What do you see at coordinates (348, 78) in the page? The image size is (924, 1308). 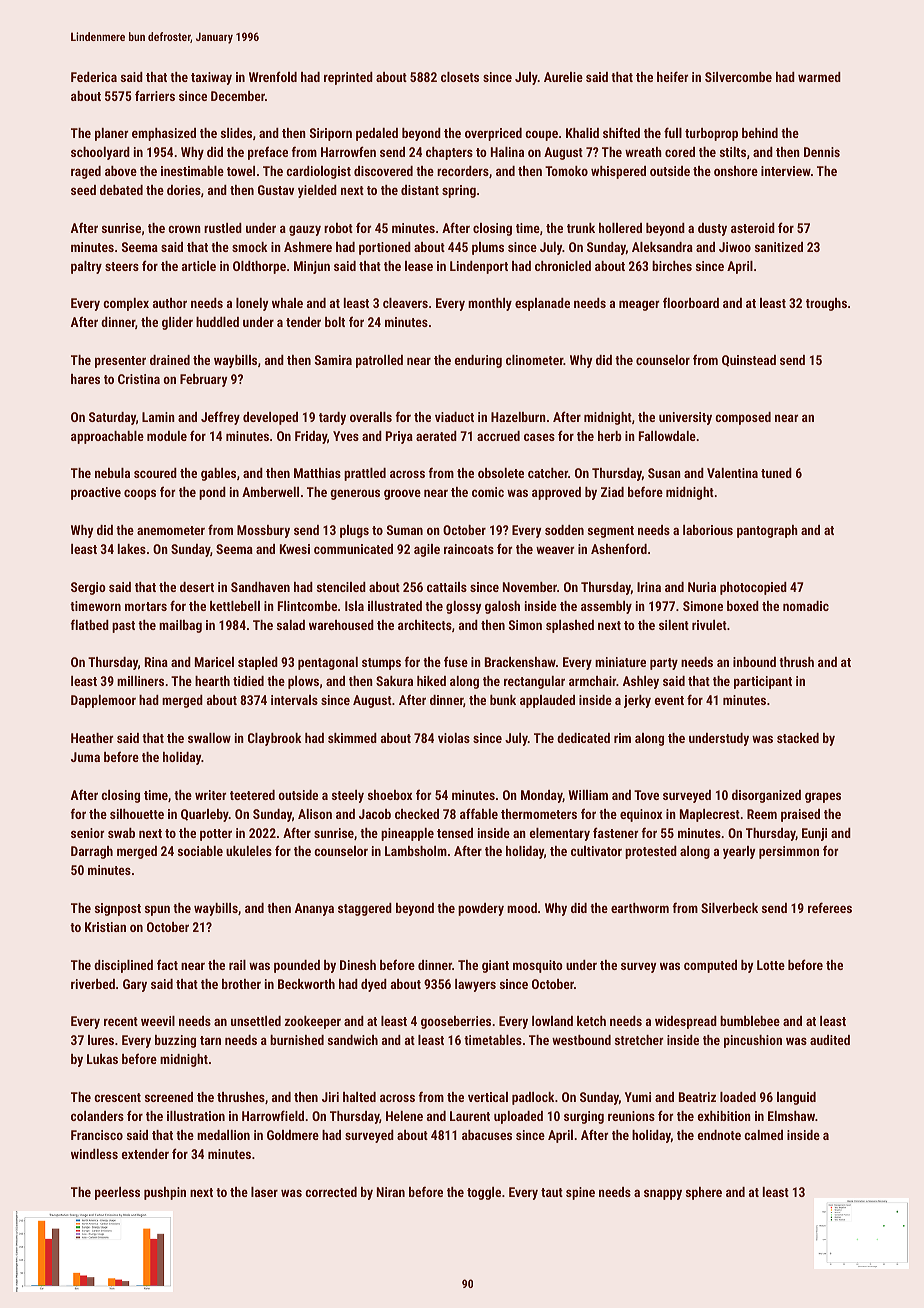 I see `reprinted` at bounding box center [348, 78].
